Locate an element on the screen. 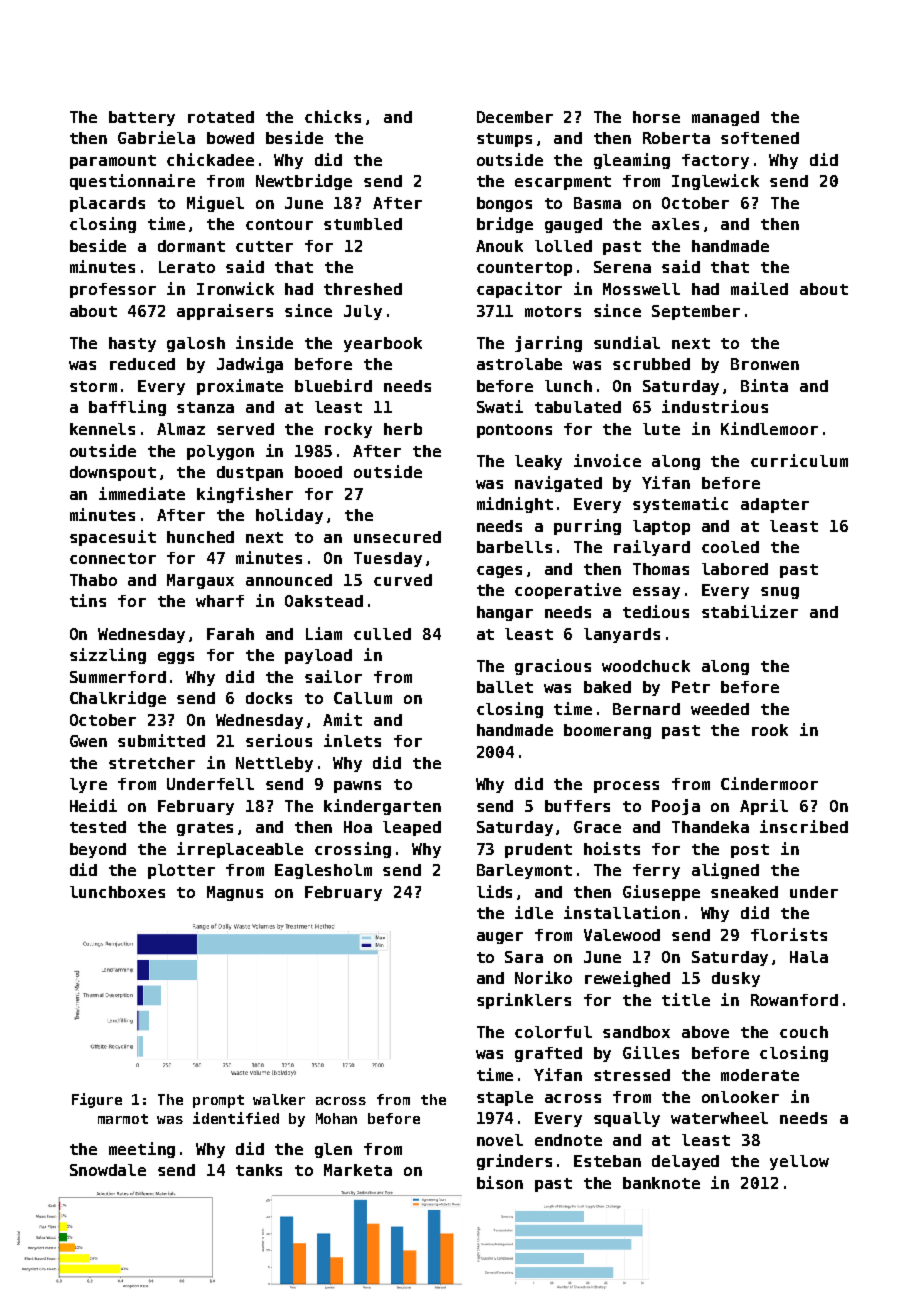 This screenshot has height=1308, width=924. beyond is located at coordinates (98, 850).
